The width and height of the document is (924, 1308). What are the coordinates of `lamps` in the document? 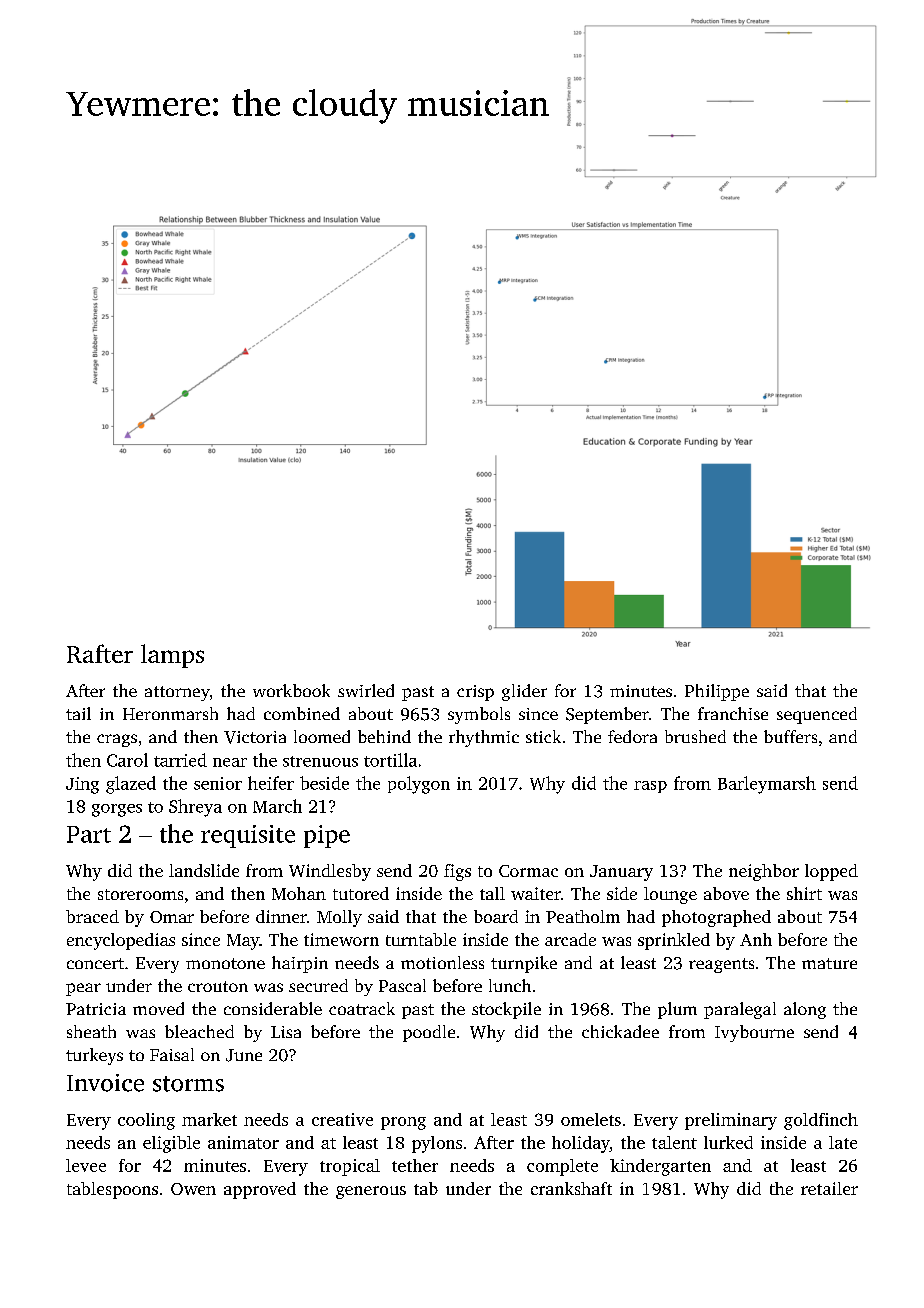 It's located at (172, 656).
